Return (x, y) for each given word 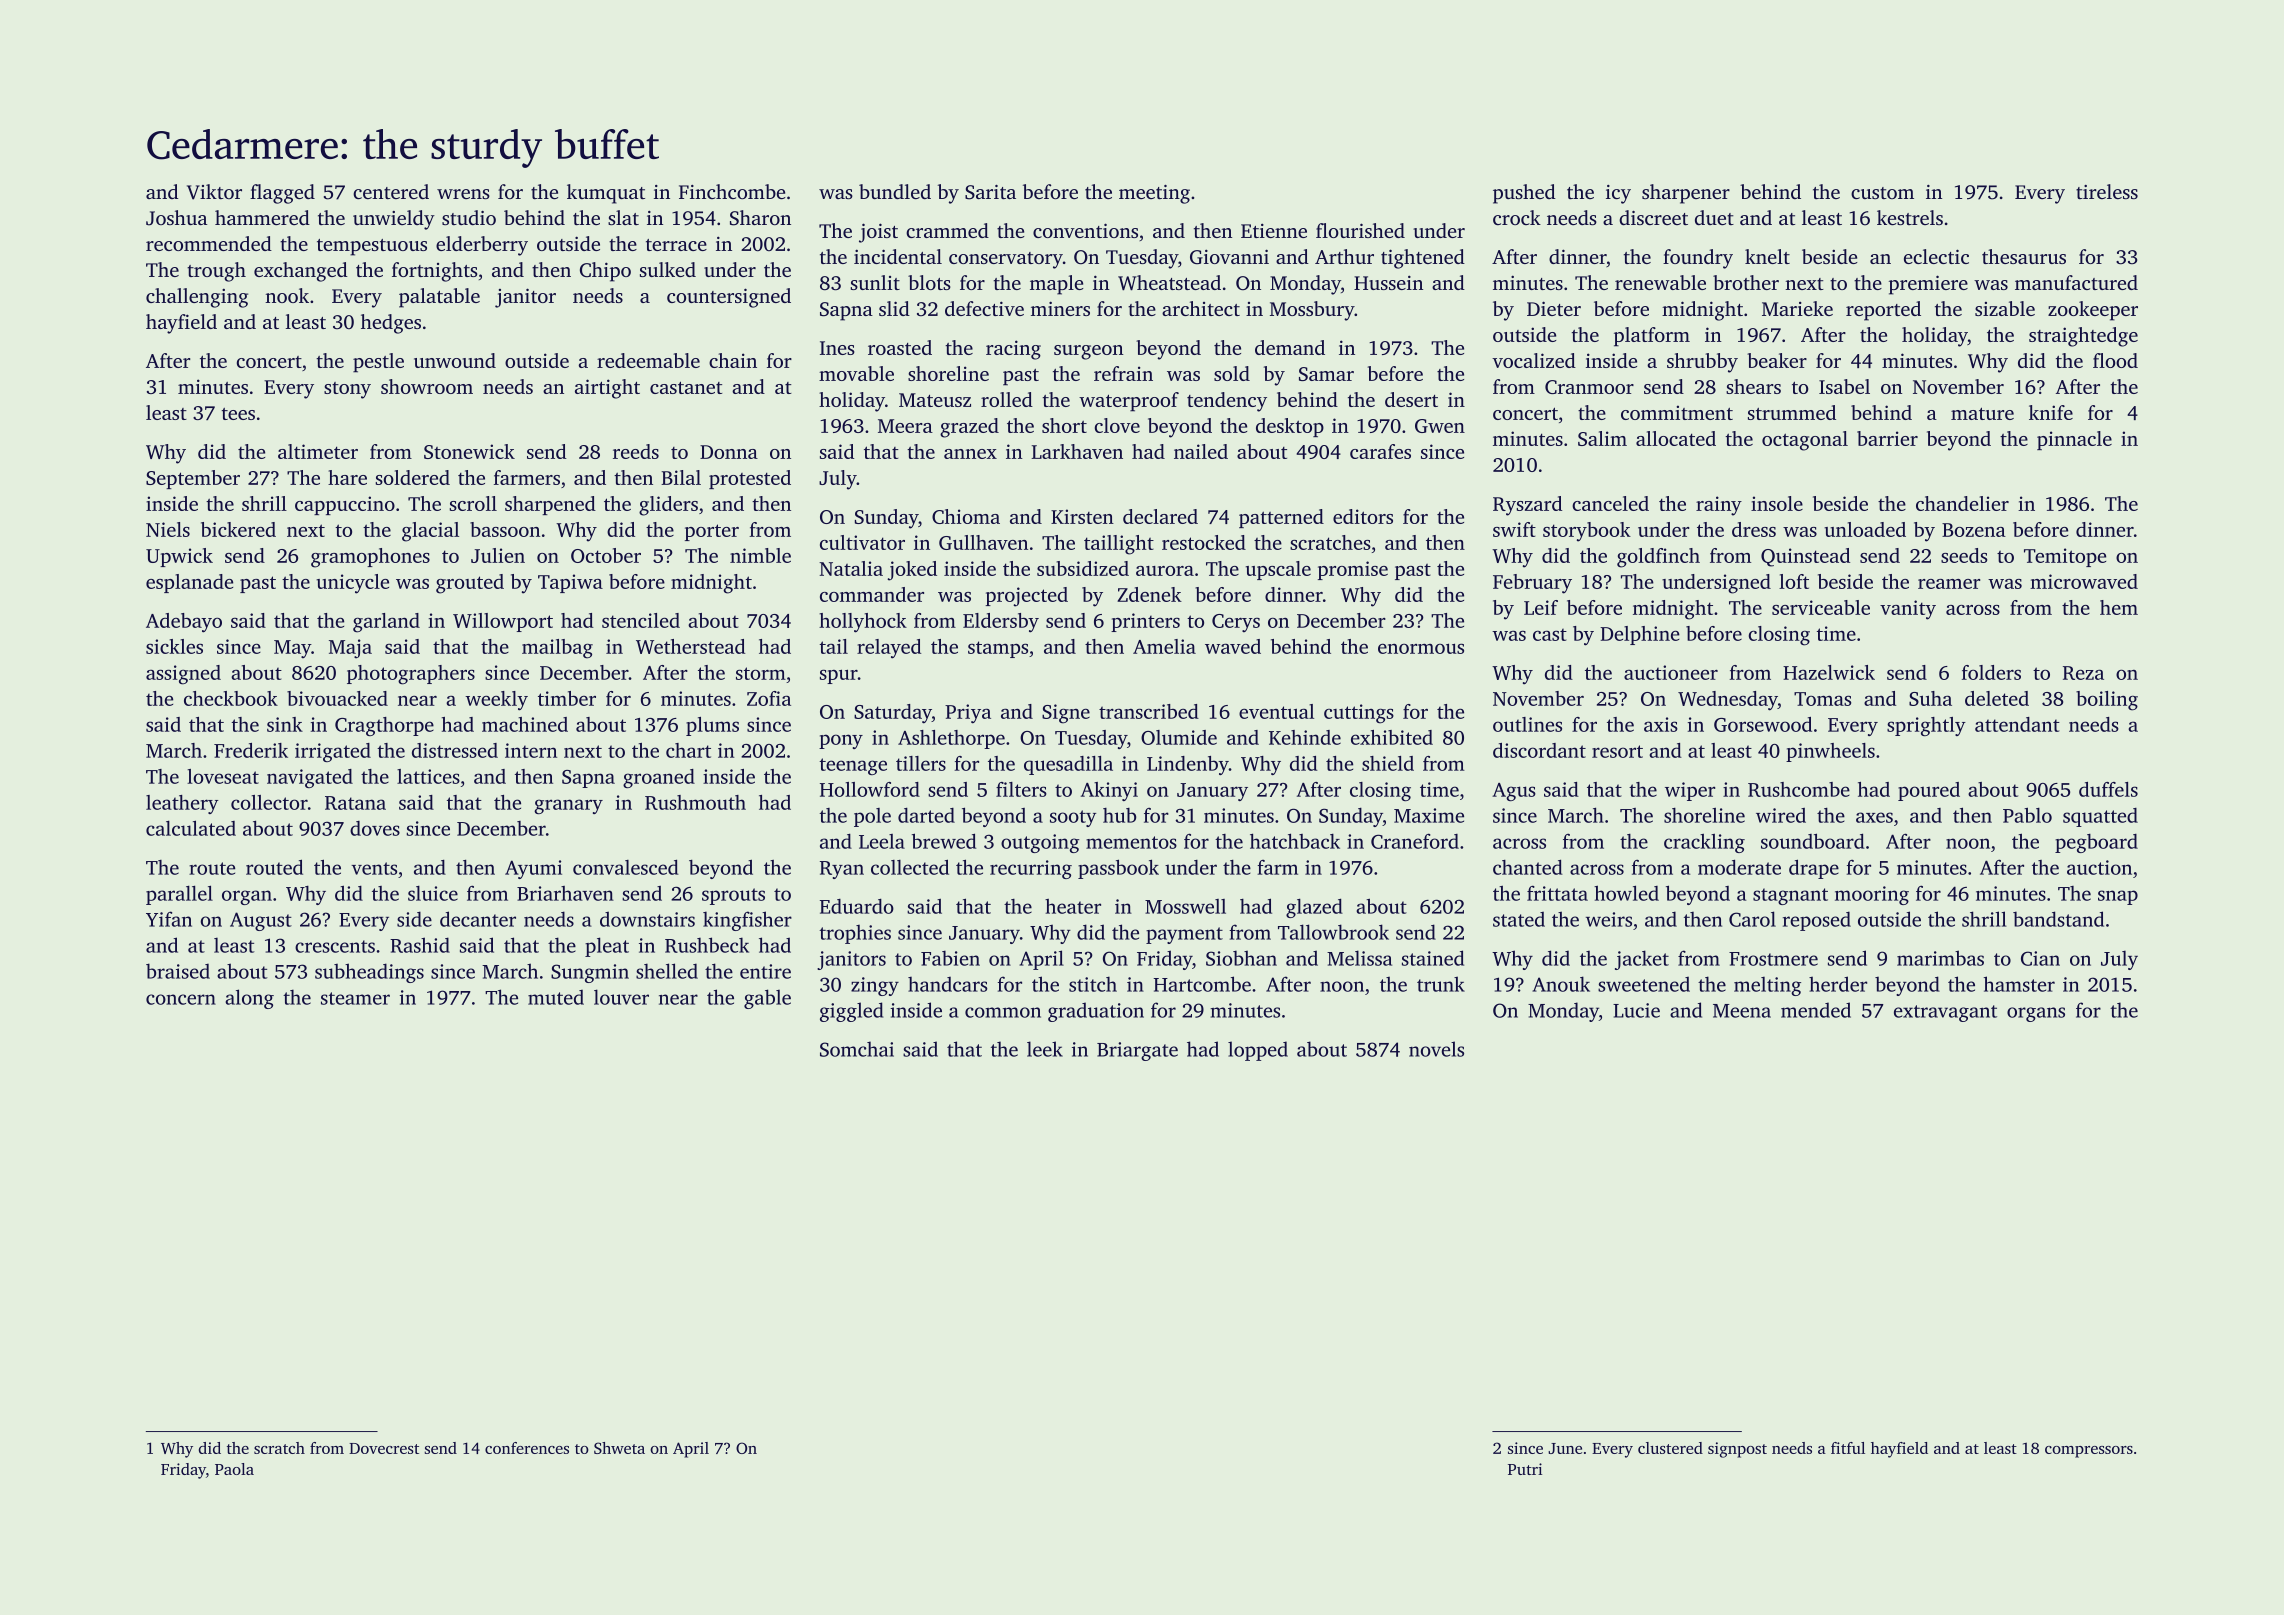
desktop (1290, 427)
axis (1661, 724)
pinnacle (2074, 440)
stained (1433, 958)
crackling (1704, 843)
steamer (355, 998)
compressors (2089, 1452)
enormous (1421, 648)
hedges (391, 324)
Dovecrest (384, 1448)
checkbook (231, 698)
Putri (1525, 1469)
